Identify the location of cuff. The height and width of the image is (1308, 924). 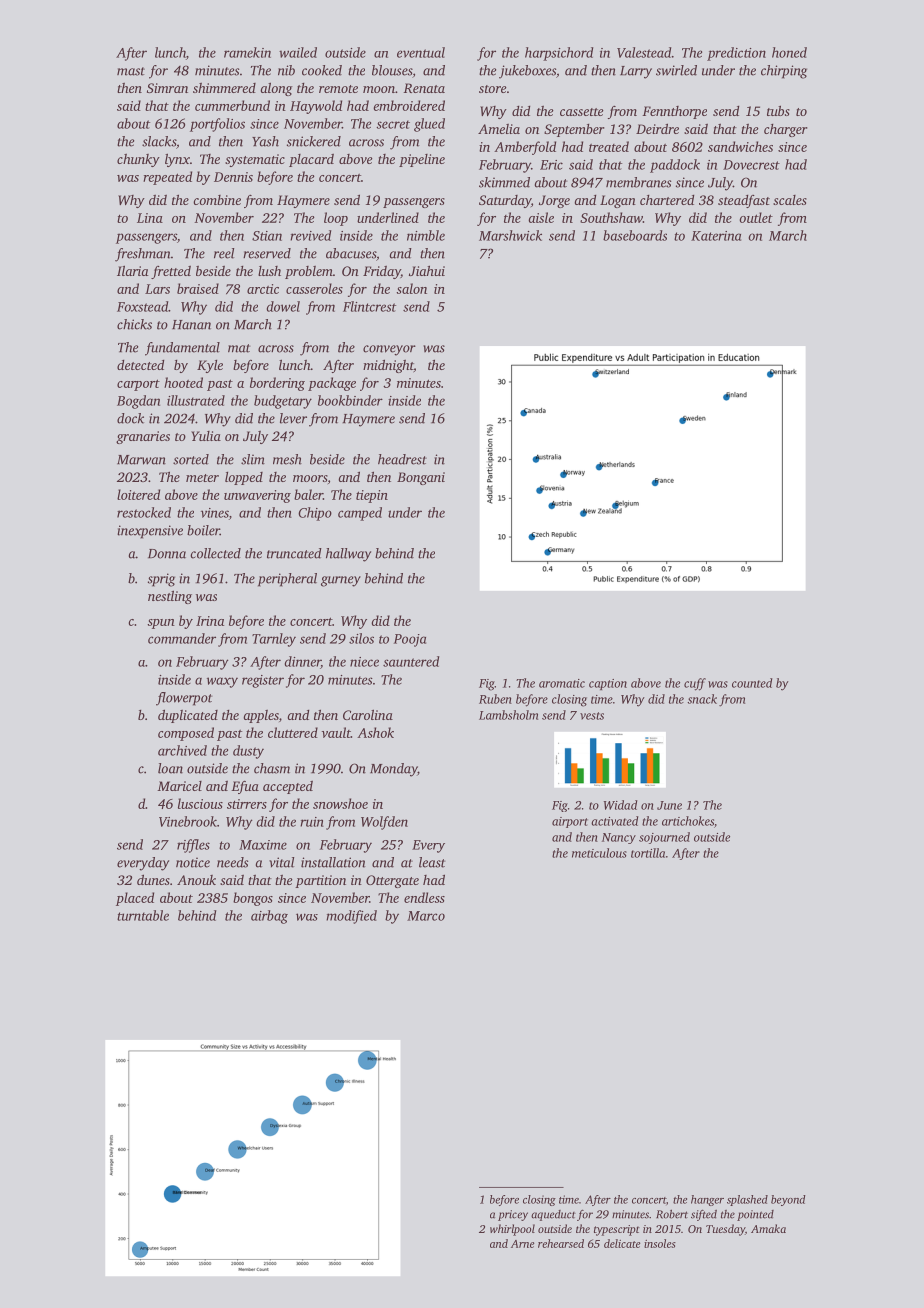
(695, 684).
